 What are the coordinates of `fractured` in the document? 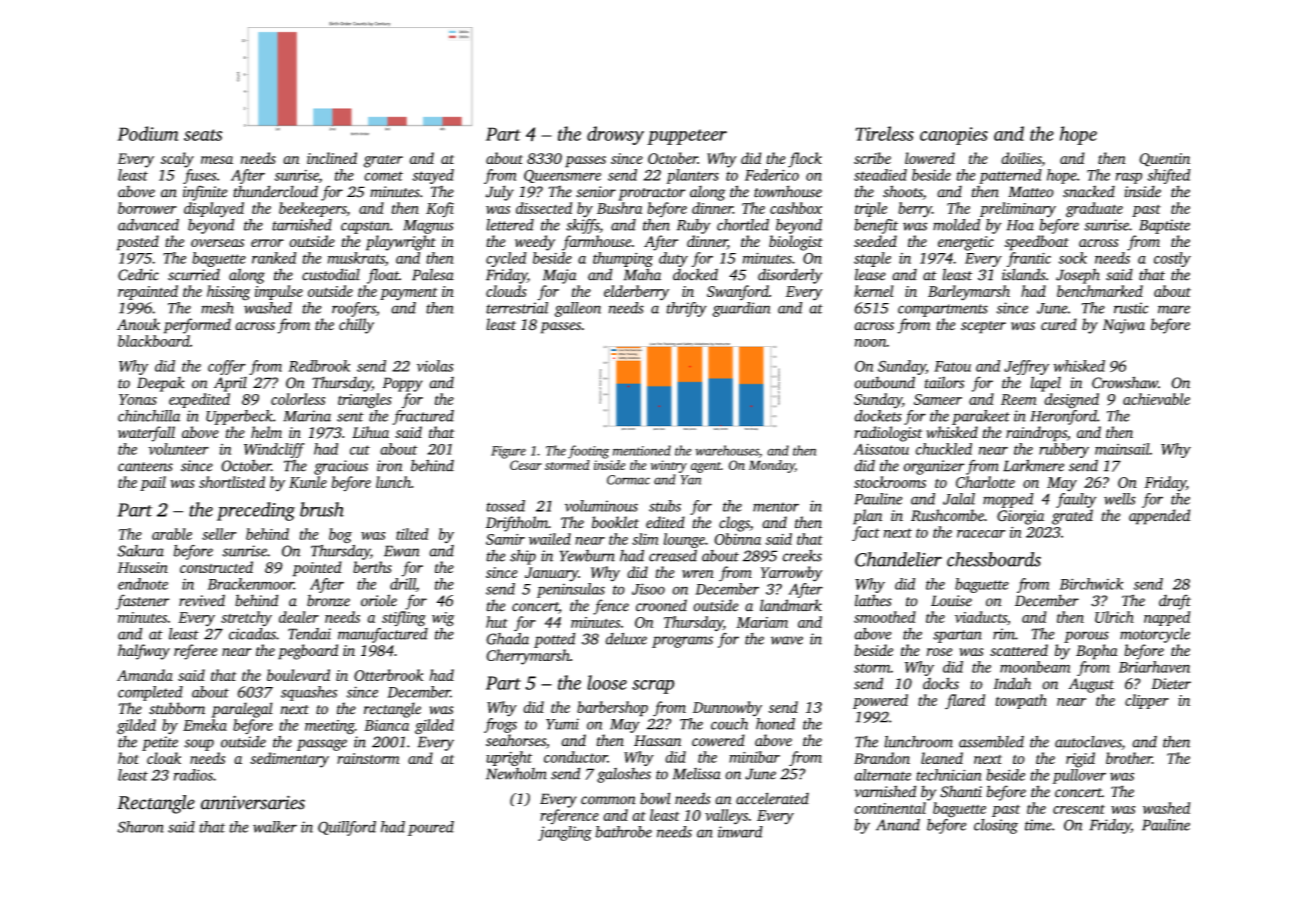 It's located at (423, 417).
